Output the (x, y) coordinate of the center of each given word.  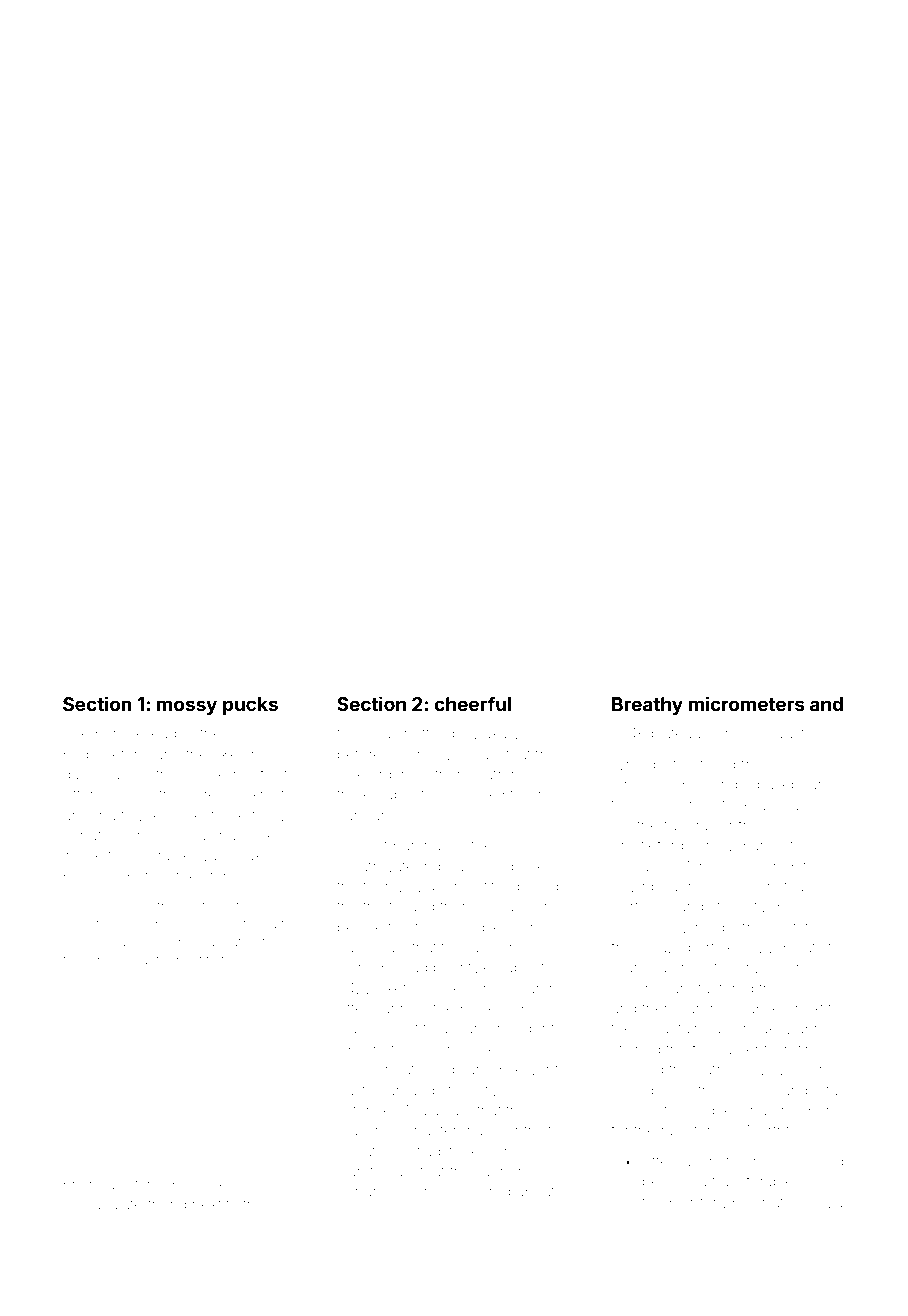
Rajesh (652, 805)
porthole (207, 906)
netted (425, 733)
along (131, 777)
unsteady (790, 888)
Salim (356, 947)
